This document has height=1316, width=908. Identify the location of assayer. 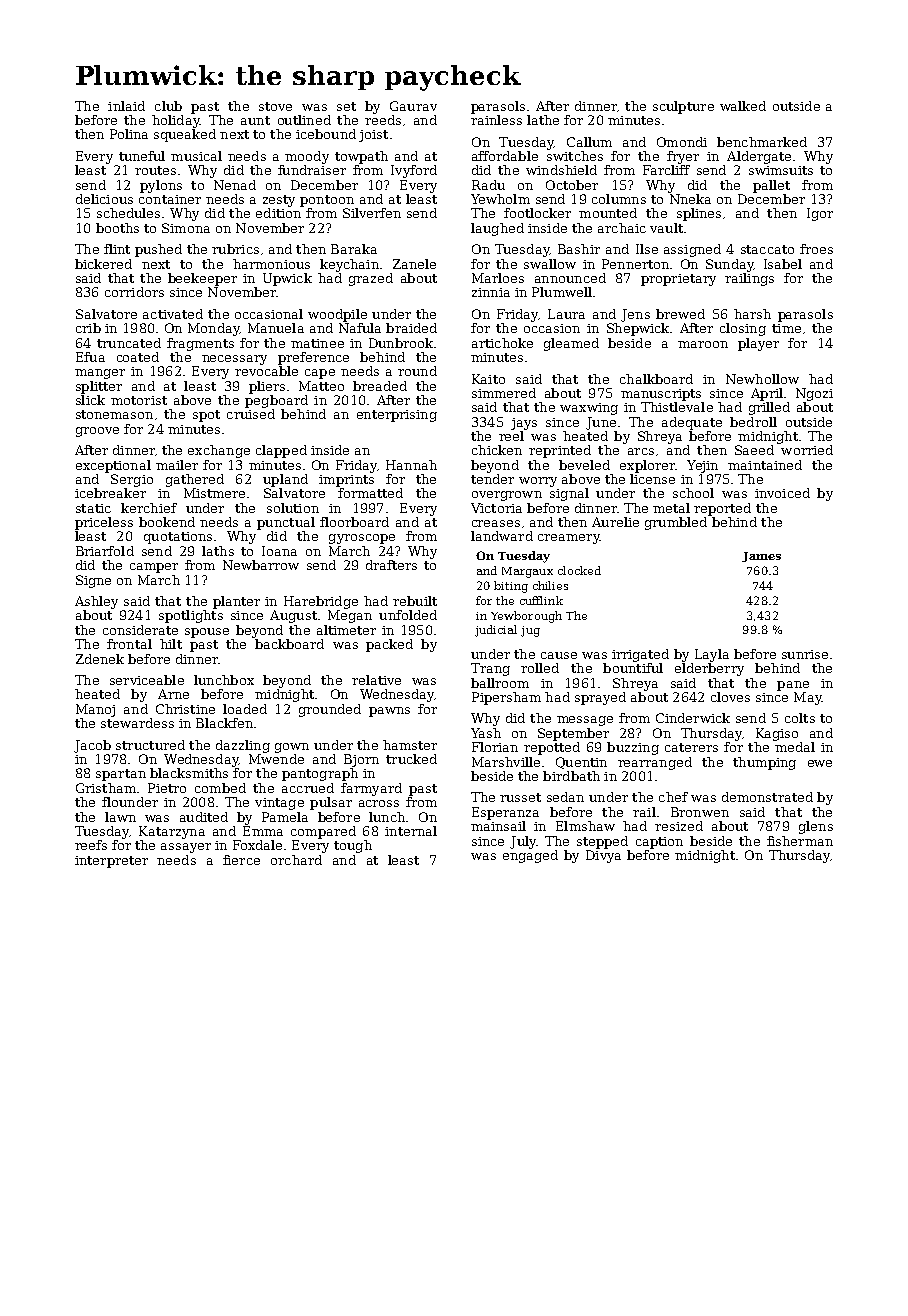
(186, 848).
